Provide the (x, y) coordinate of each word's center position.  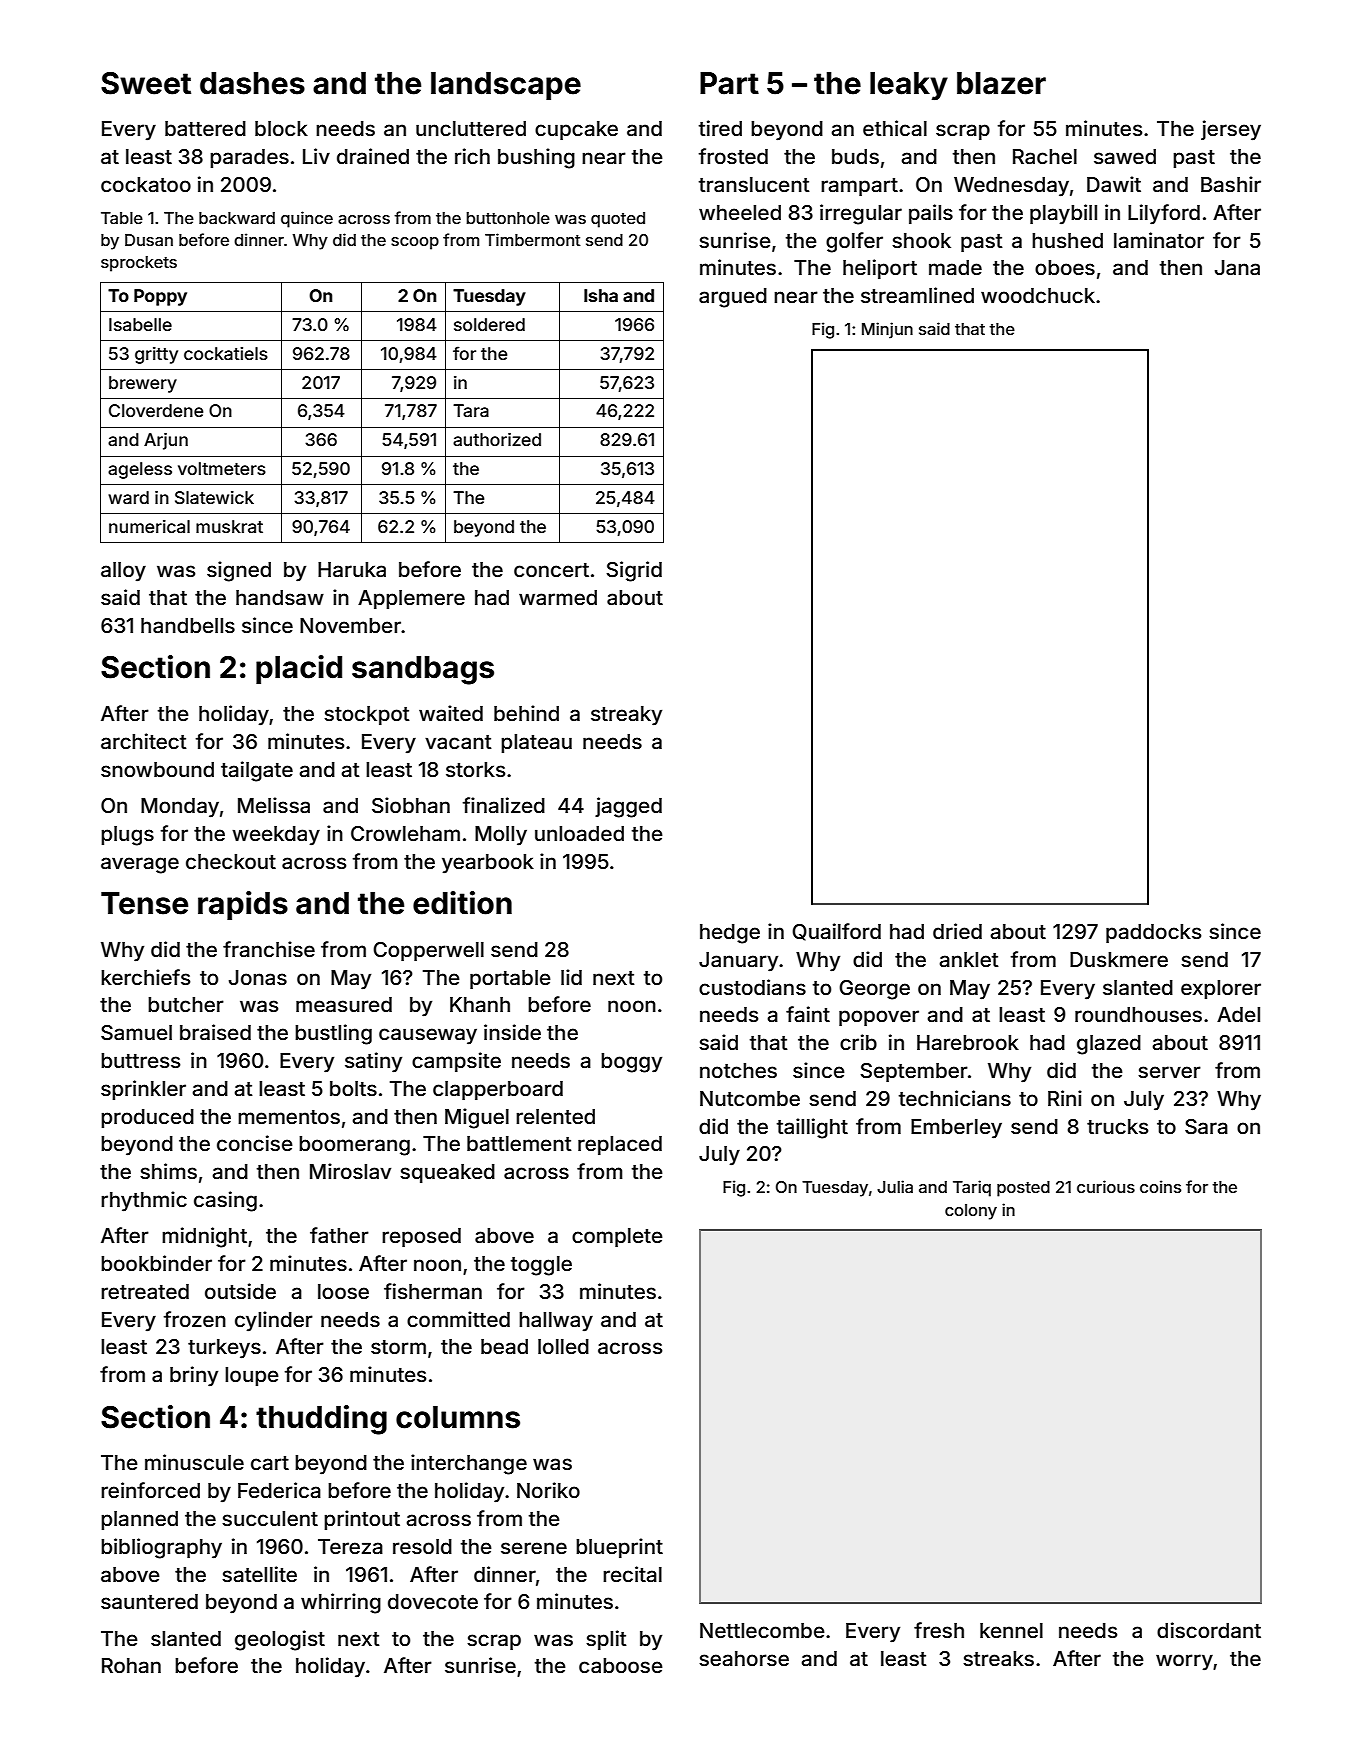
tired (720, 128)
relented (555, 1116)
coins (1160, 1186)
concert (551, 570)
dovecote (433, 1601)
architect (144, 741)
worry (1184, 1662)
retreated (145, 1291)
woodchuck (1038, 295)
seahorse (744, 1658)
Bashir (1231, 184)
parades (249, 158)
